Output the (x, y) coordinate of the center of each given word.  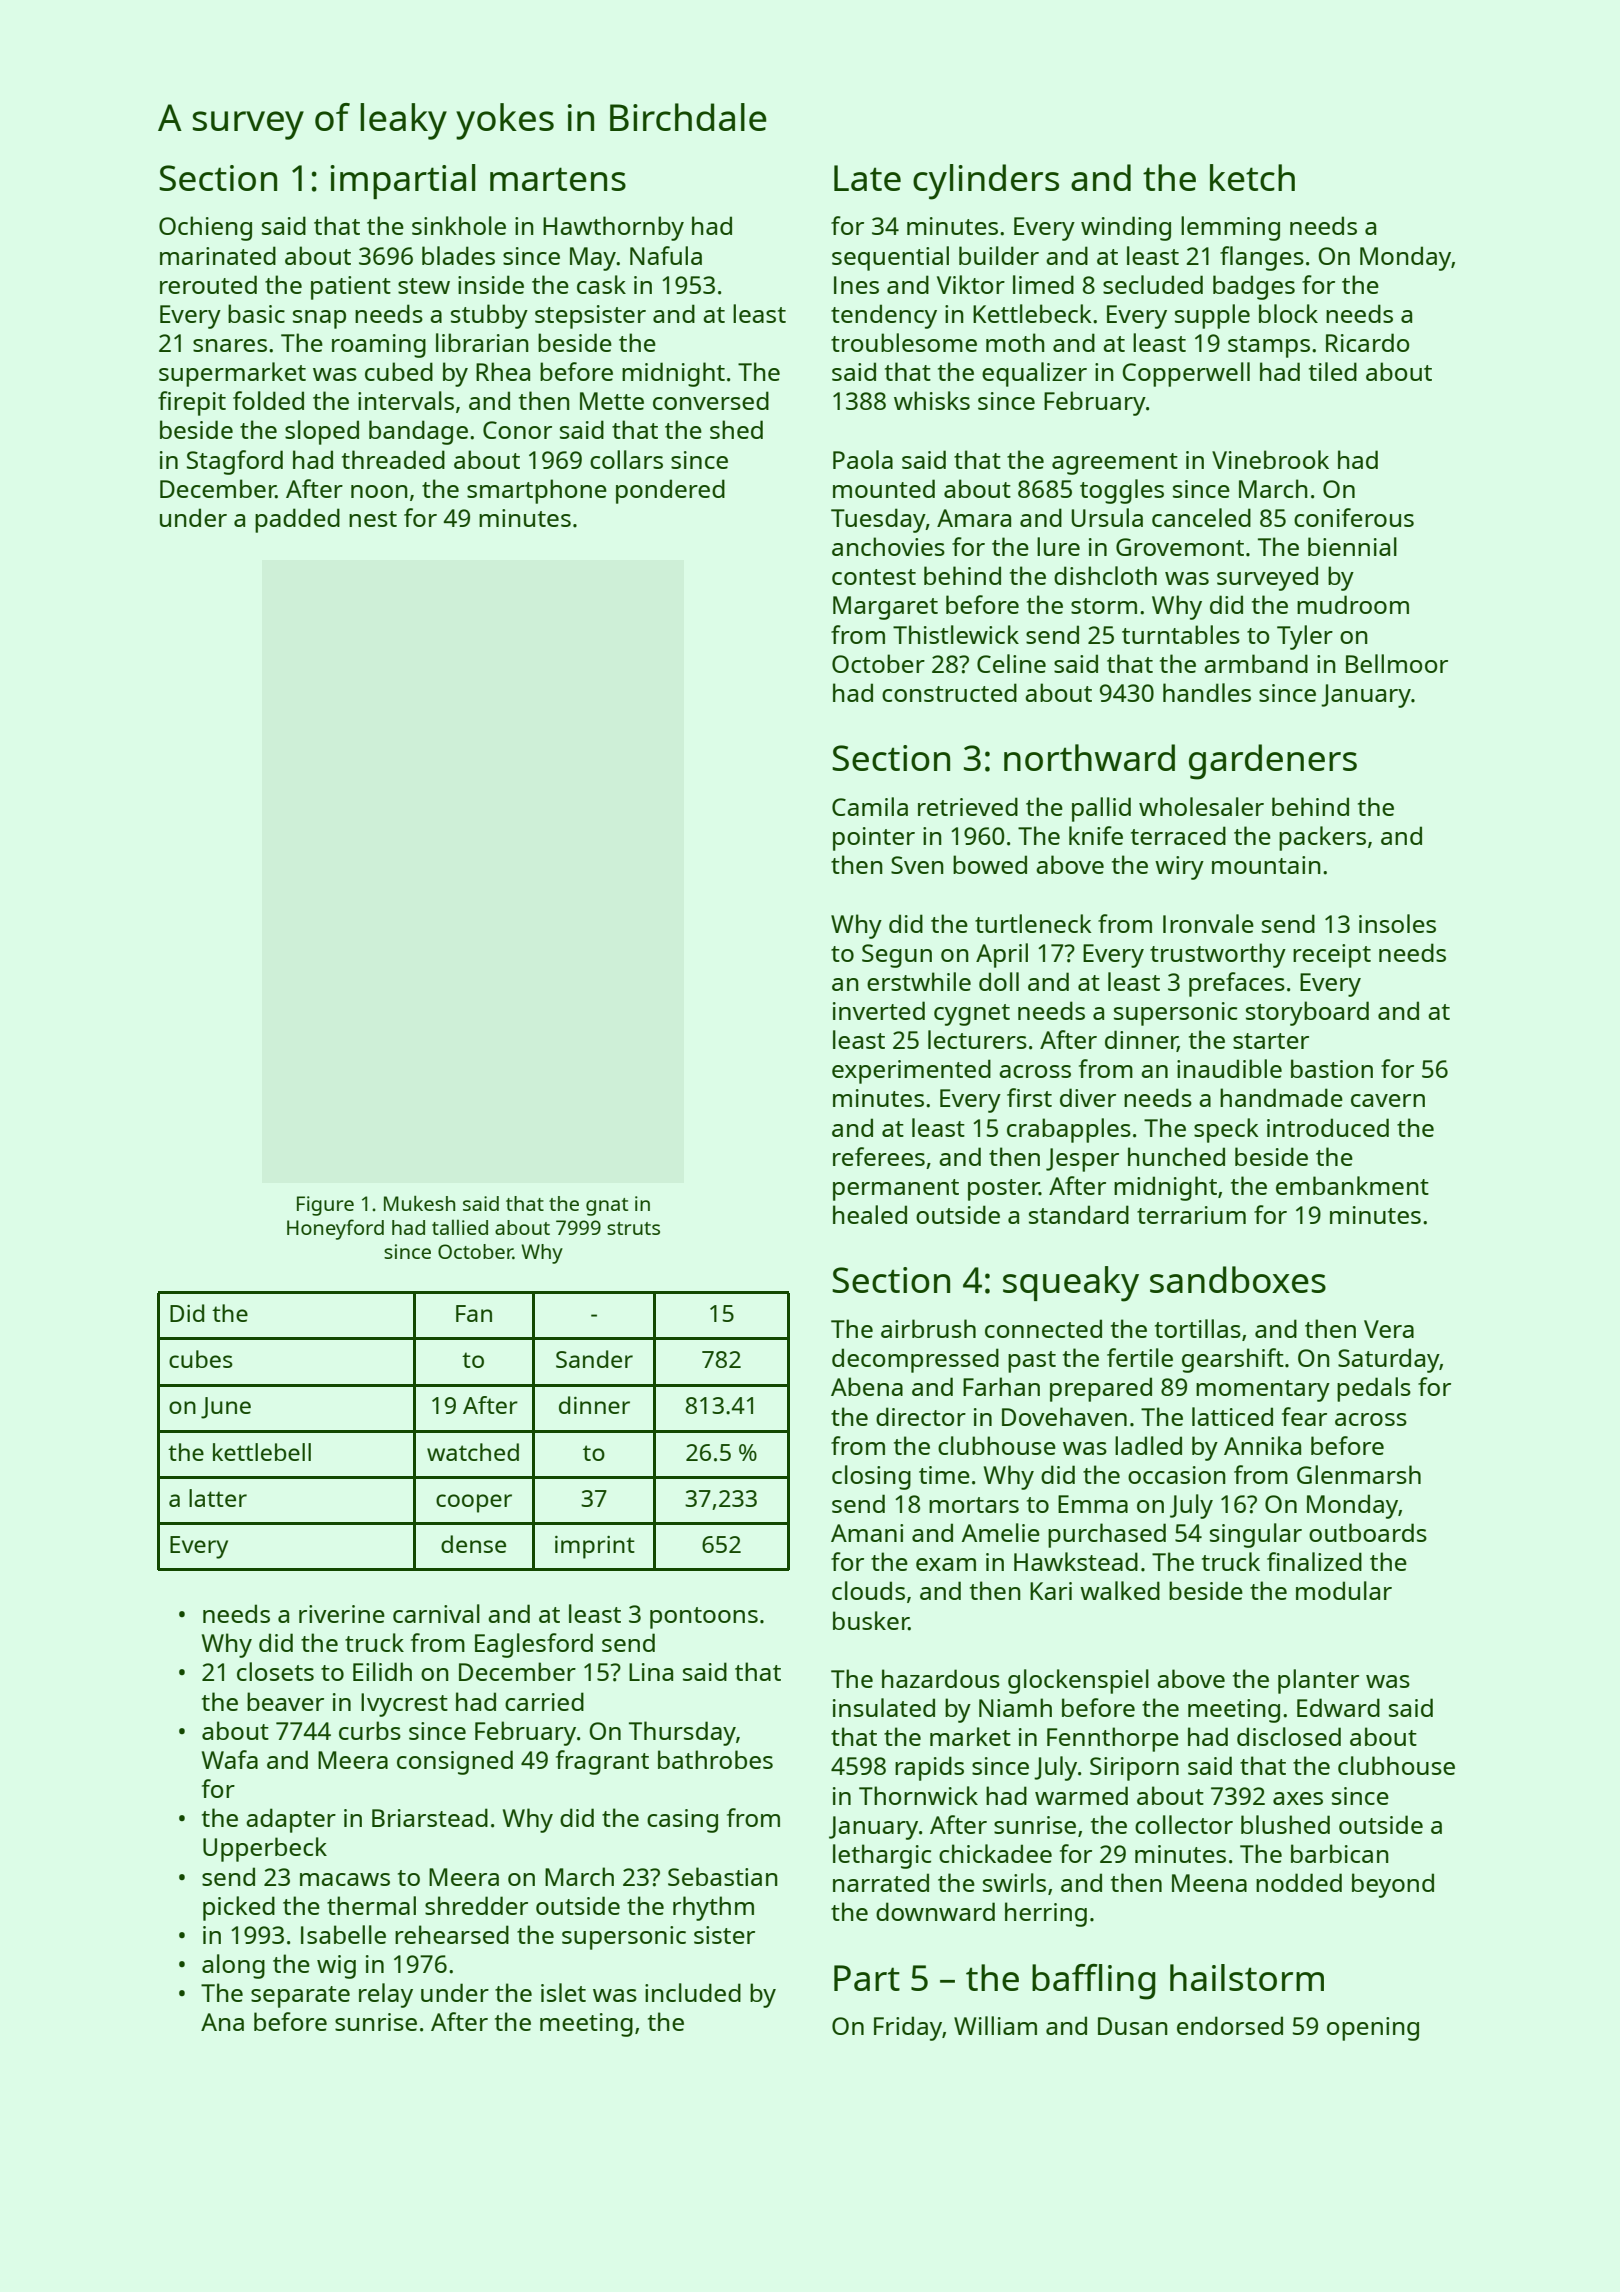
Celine (1011, 663)
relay (386, 1995)
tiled (1333, 371)
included (693, 1992)
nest (373, 519)
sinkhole (459, 225)
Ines (856, 285)
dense (473, 1544)
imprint (595, 1547)
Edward (1338, 1707)
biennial (1352, 546)
